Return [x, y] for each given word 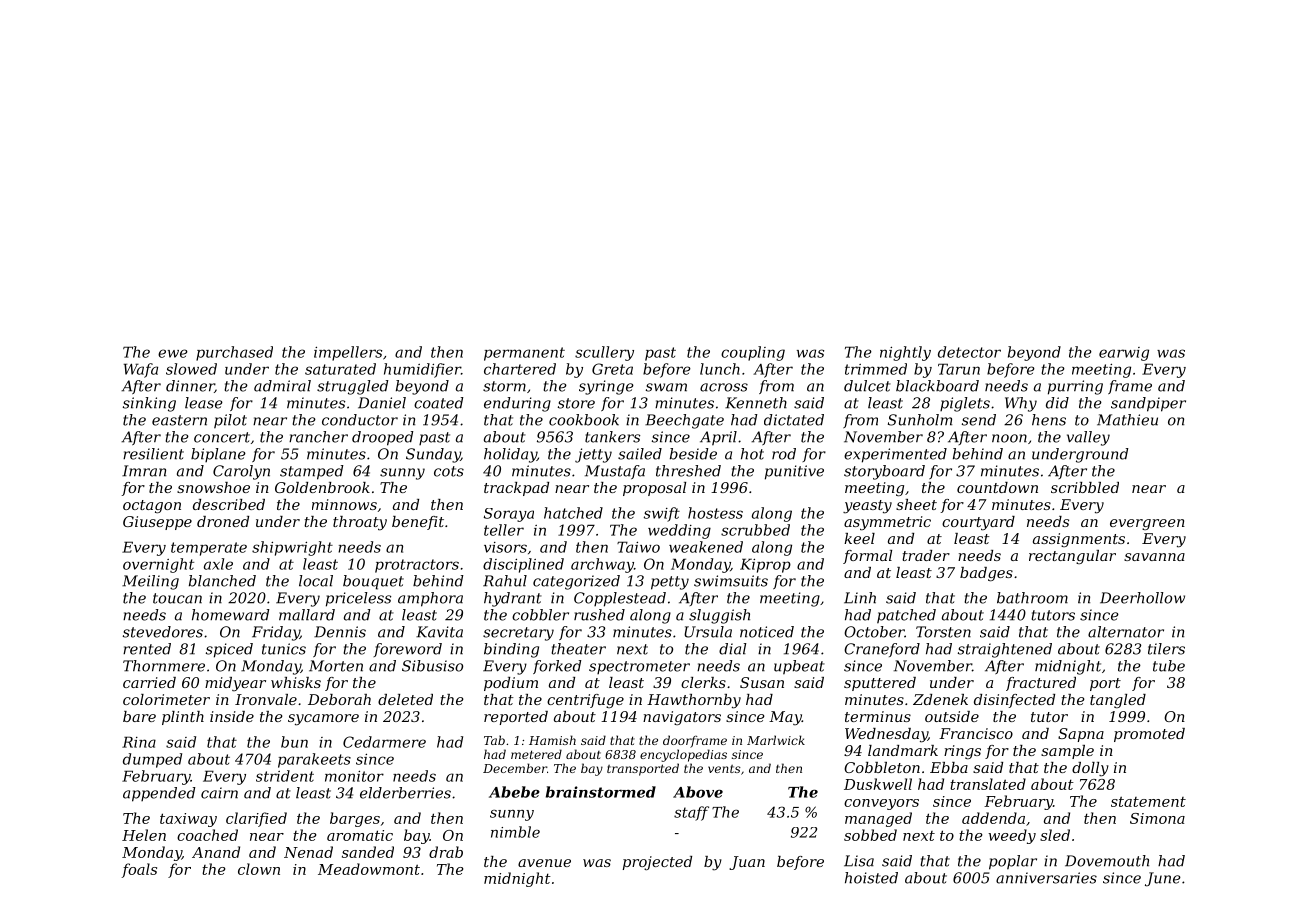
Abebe [514, 792]
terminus [878, 716]
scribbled [1085, 487]
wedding [679, 531]
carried [149, 682]
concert [222, 437]
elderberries [405, 793]
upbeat [799, 667]
